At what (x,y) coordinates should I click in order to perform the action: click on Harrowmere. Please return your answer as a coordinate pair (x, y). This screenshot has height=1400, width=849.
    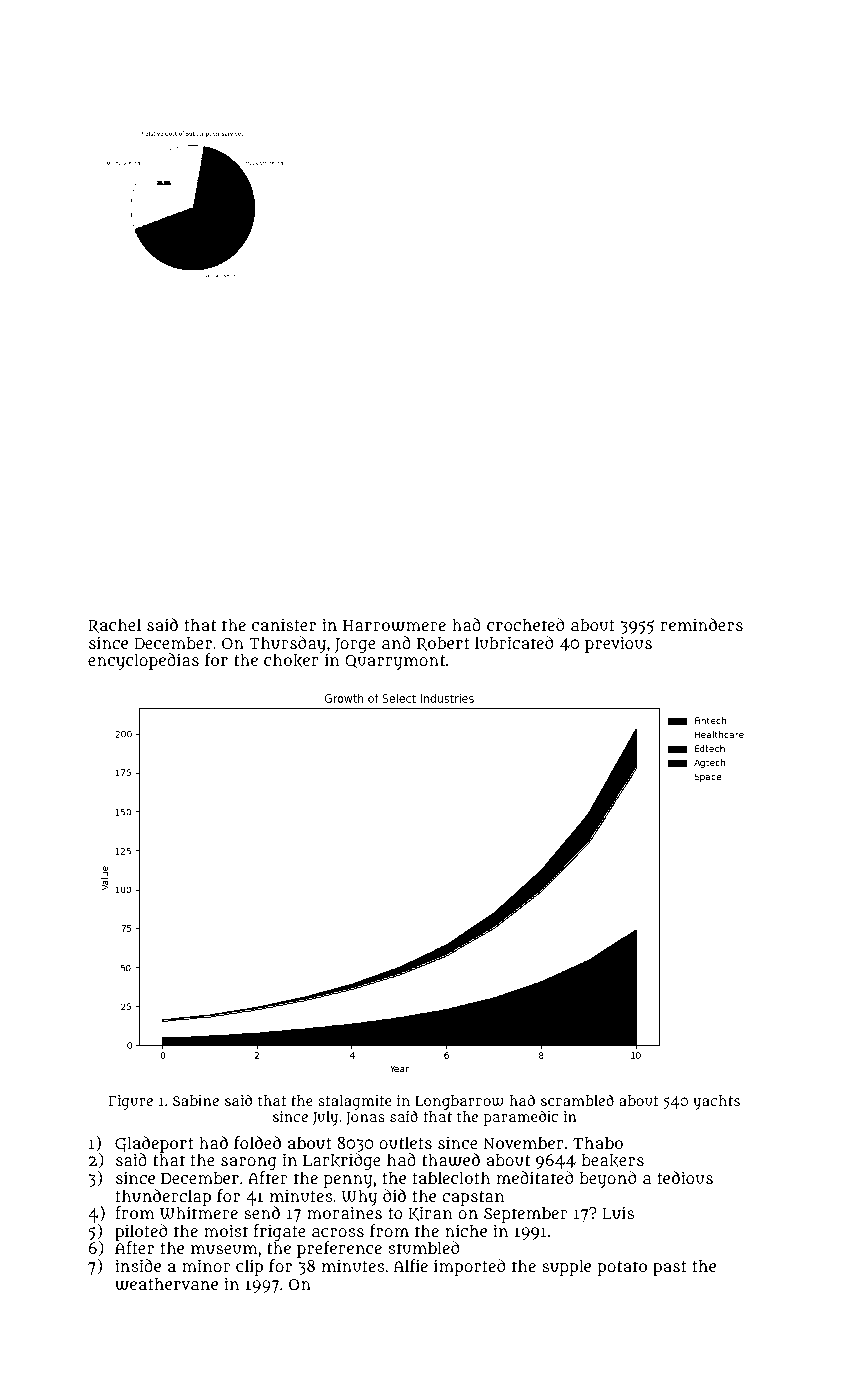
    Looking at the image, I should click on (394, 626).
